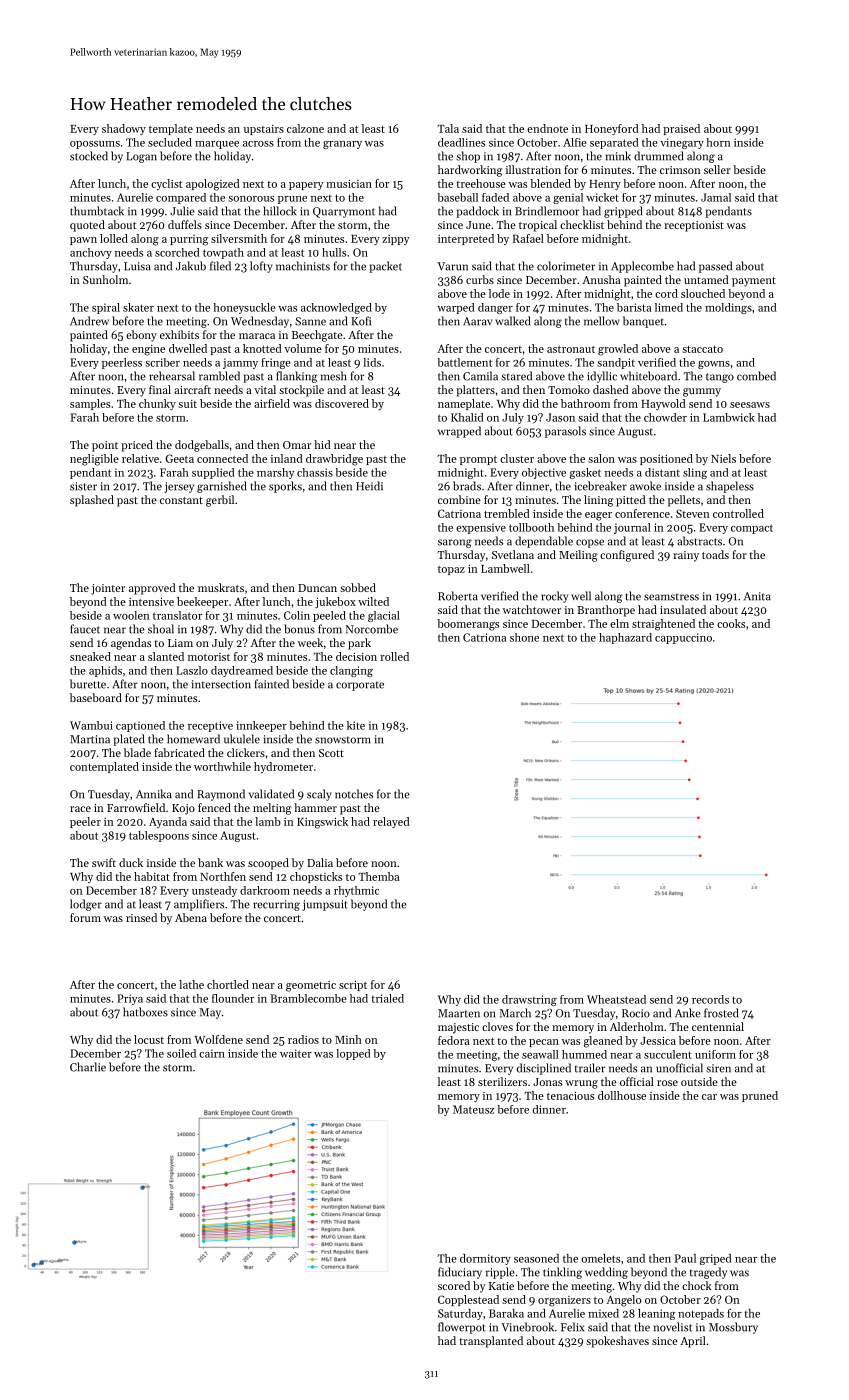  What do you see at coordinates (631, 501) in the image?
I see `pitted` at bounding box center [631, 501].
